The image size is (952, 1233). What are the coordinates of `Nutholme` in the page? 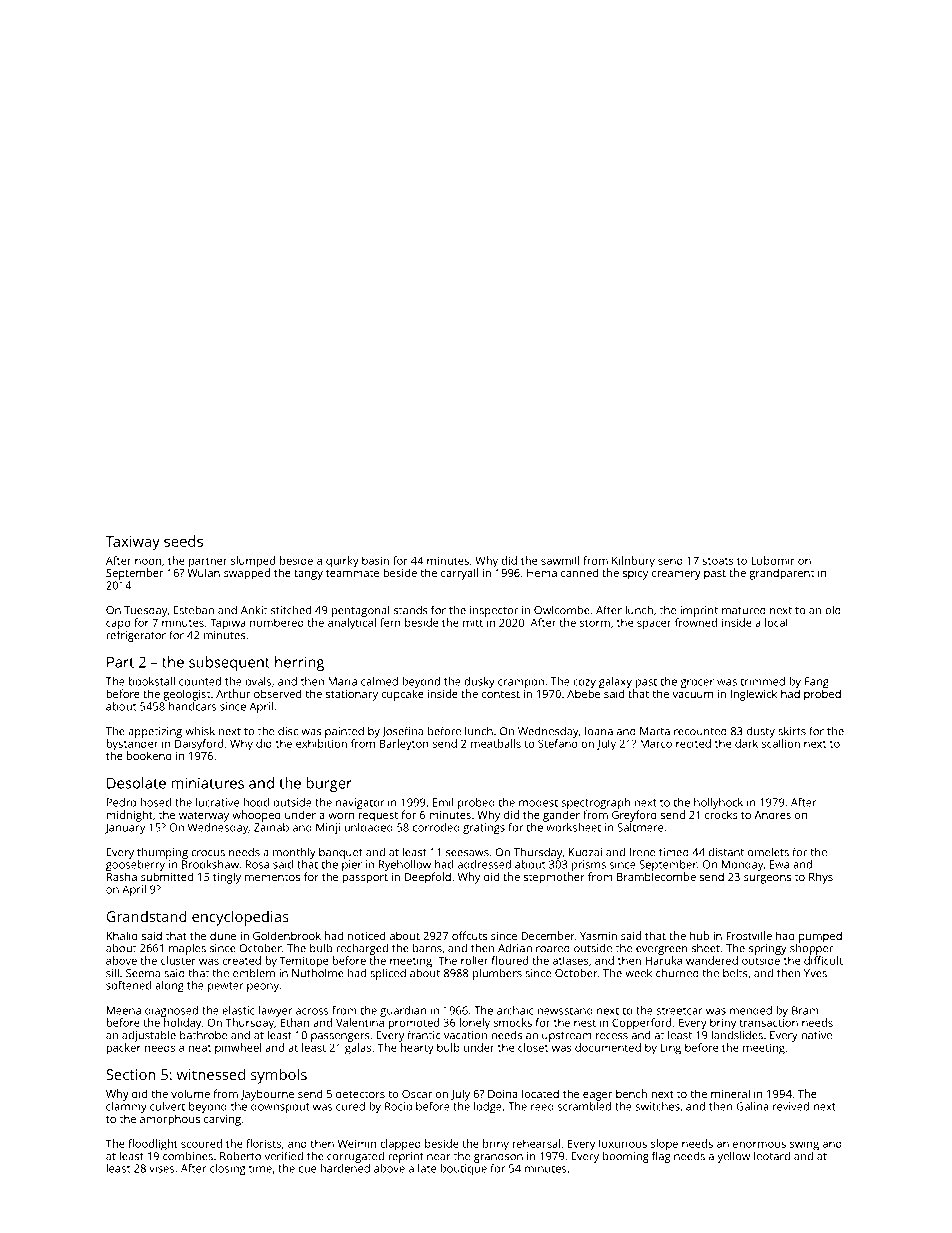 It's located at (318, 973).
